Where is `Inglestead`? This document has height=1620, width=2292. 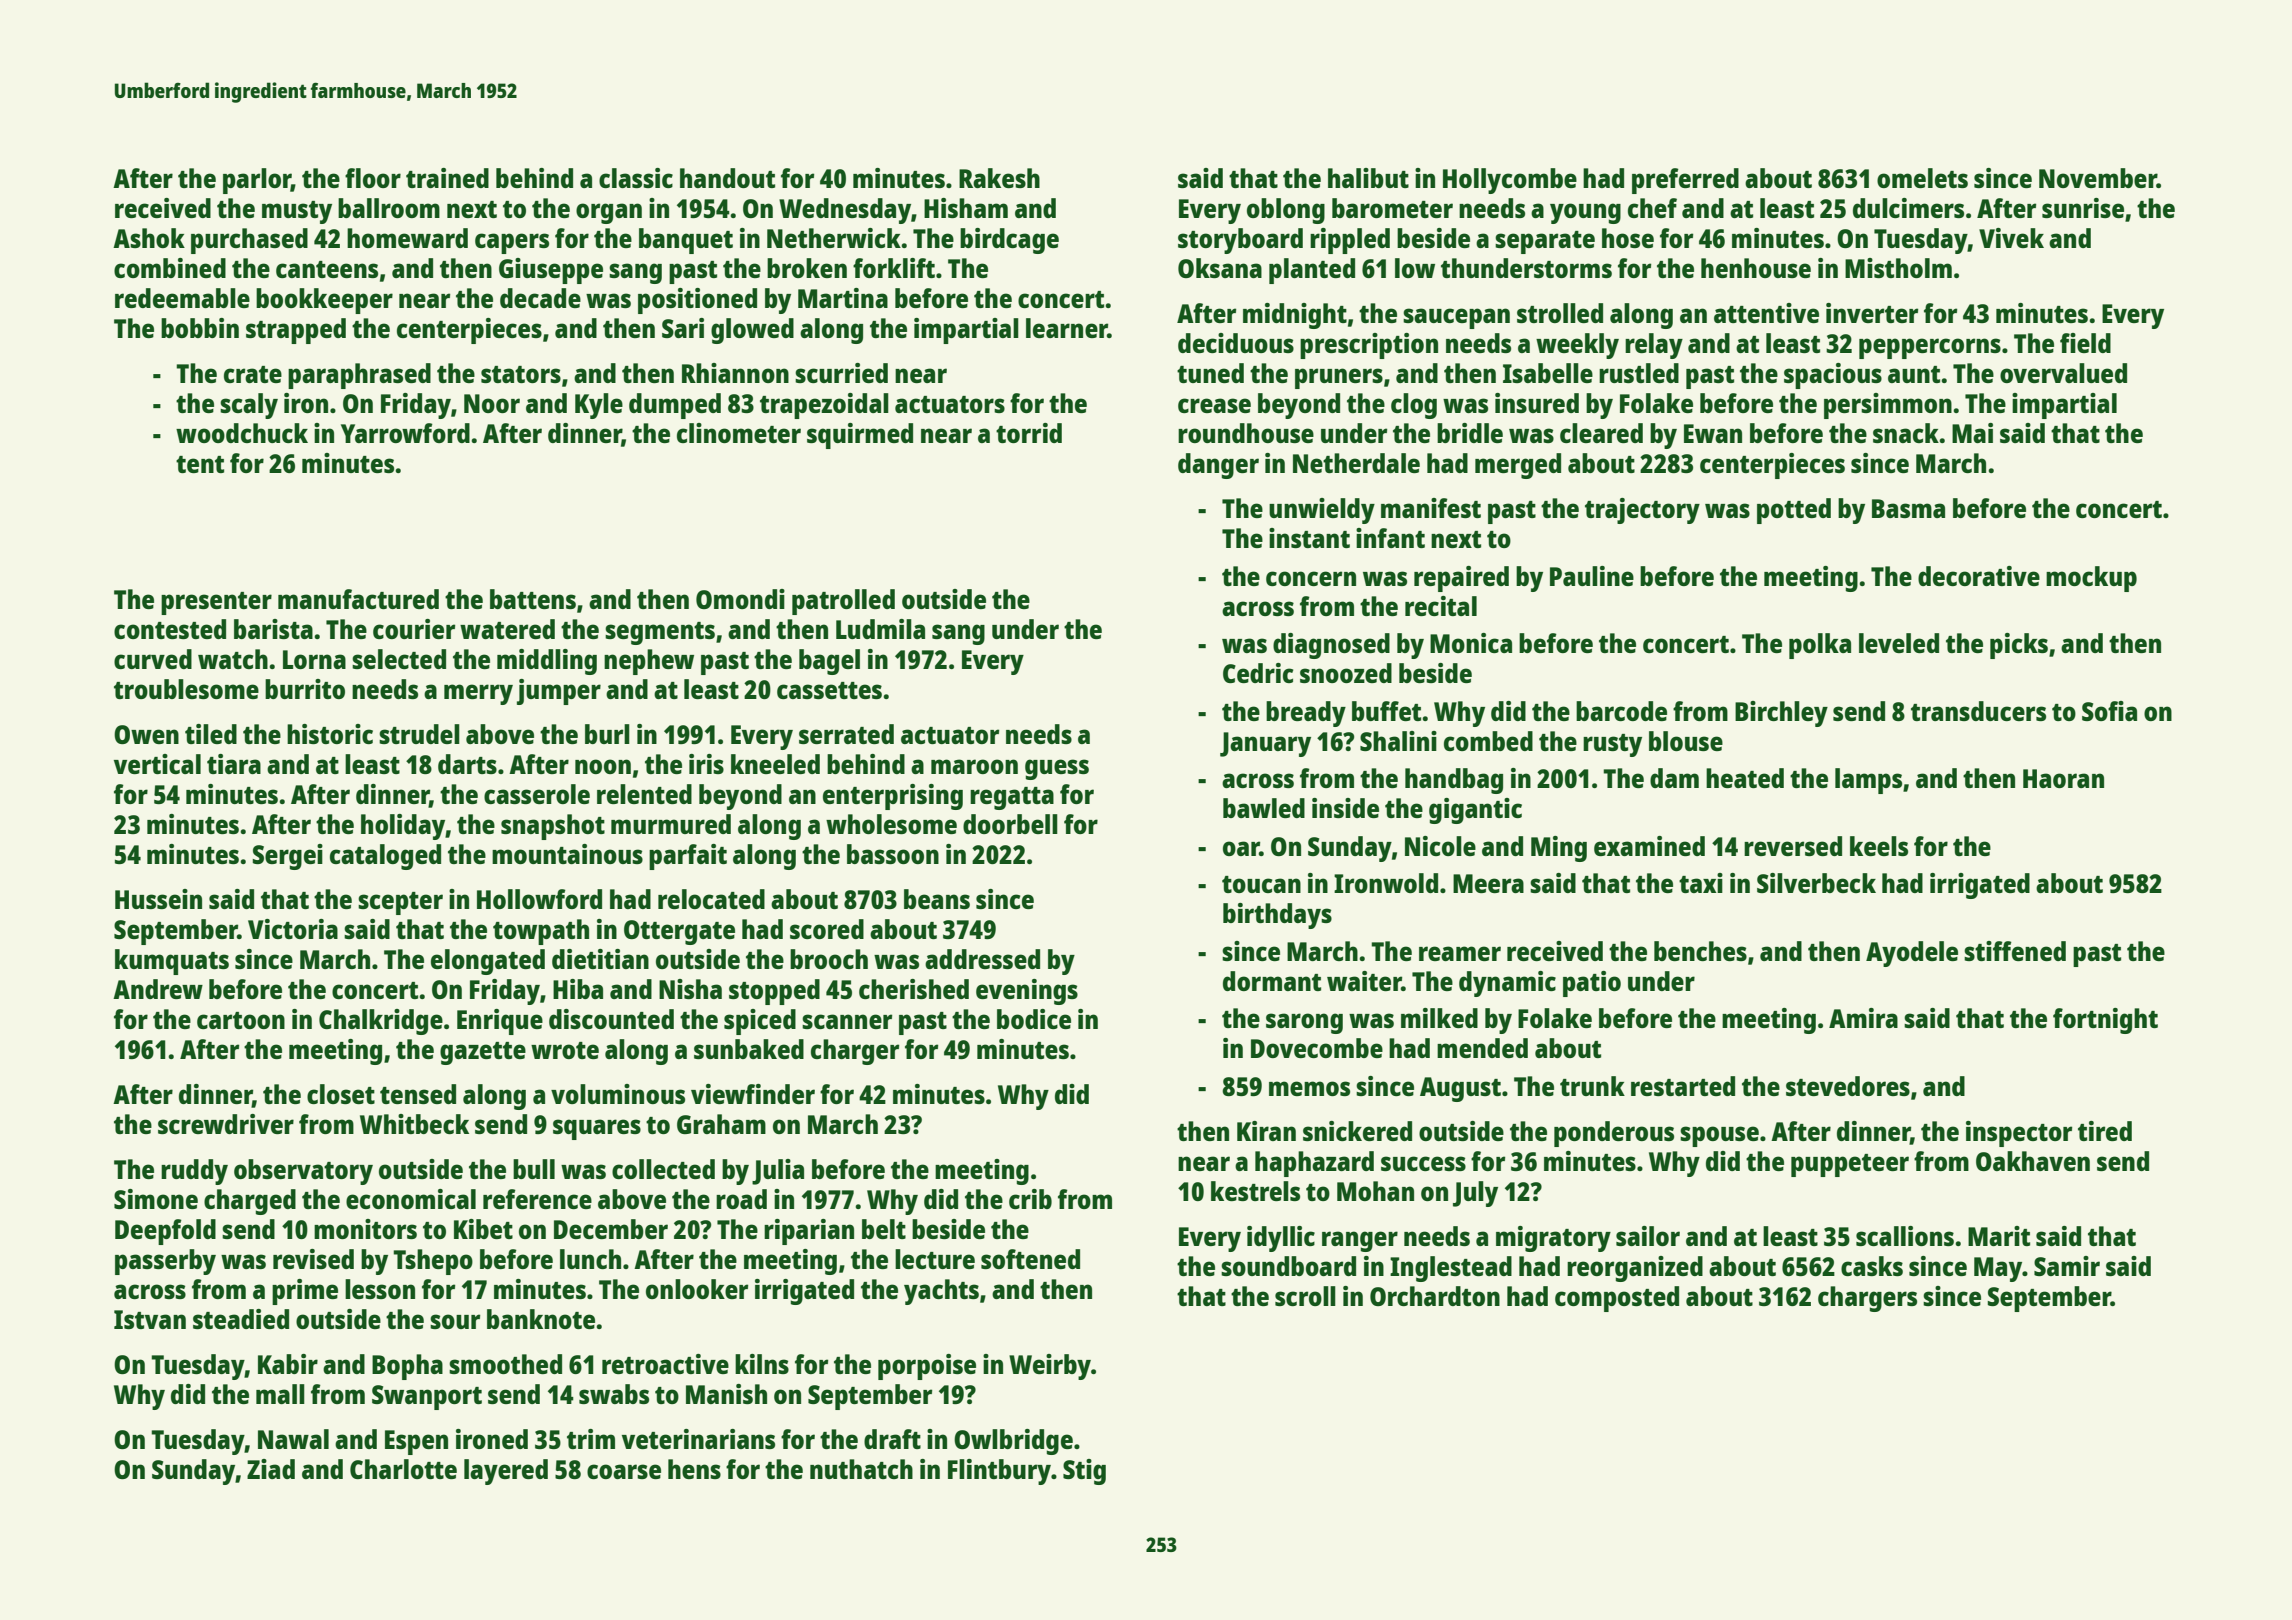 Inglestead is located at coordinates (1451, 1269).
